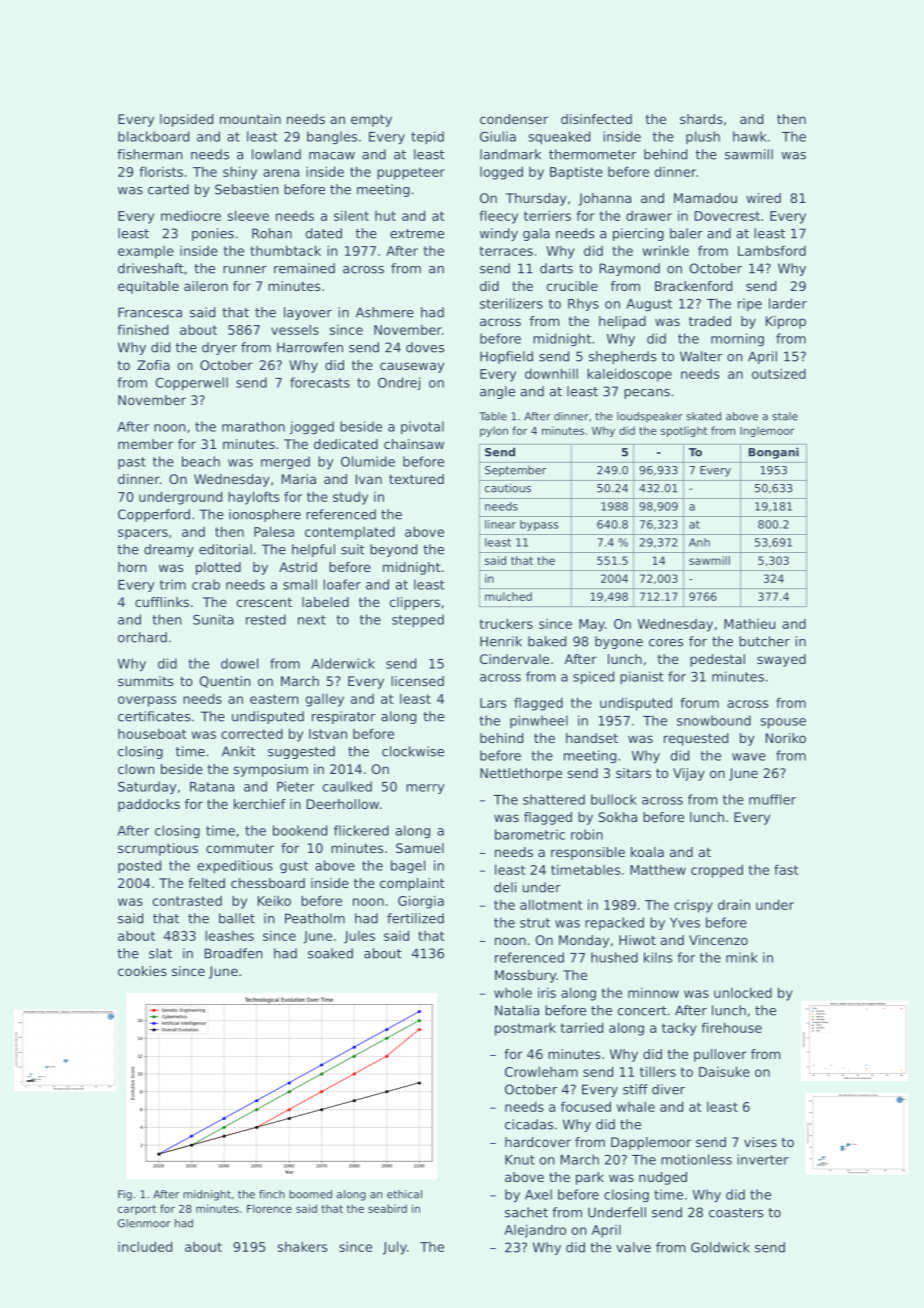  What do you see at coordinates (508, 596) in the screenshot?
I see `mulched` at bounding box center [508, 596].
